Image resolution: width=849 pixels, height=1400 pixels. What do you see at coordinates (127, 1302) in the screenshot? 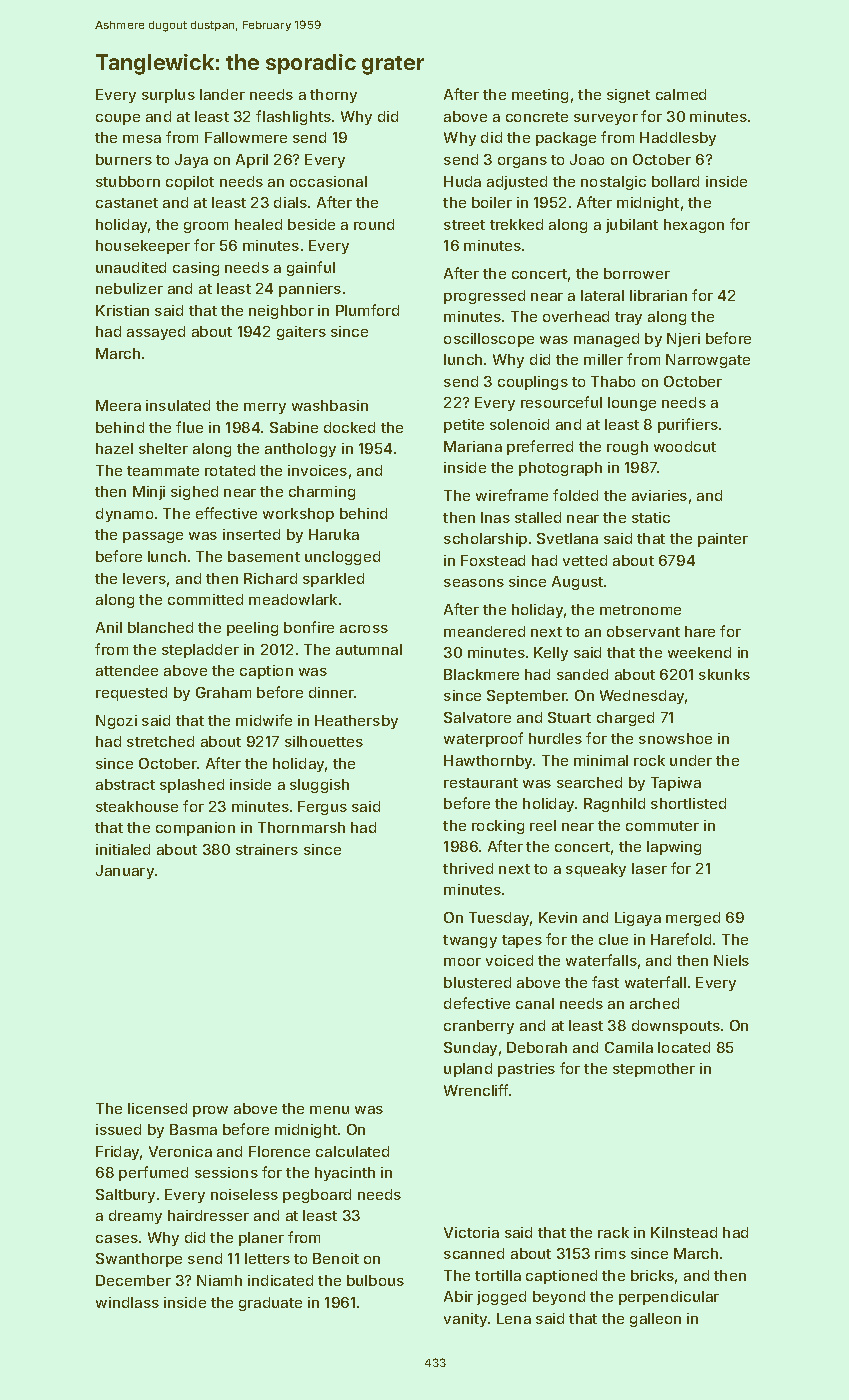
I see `windlass` at bounding box center [127, 1302].
